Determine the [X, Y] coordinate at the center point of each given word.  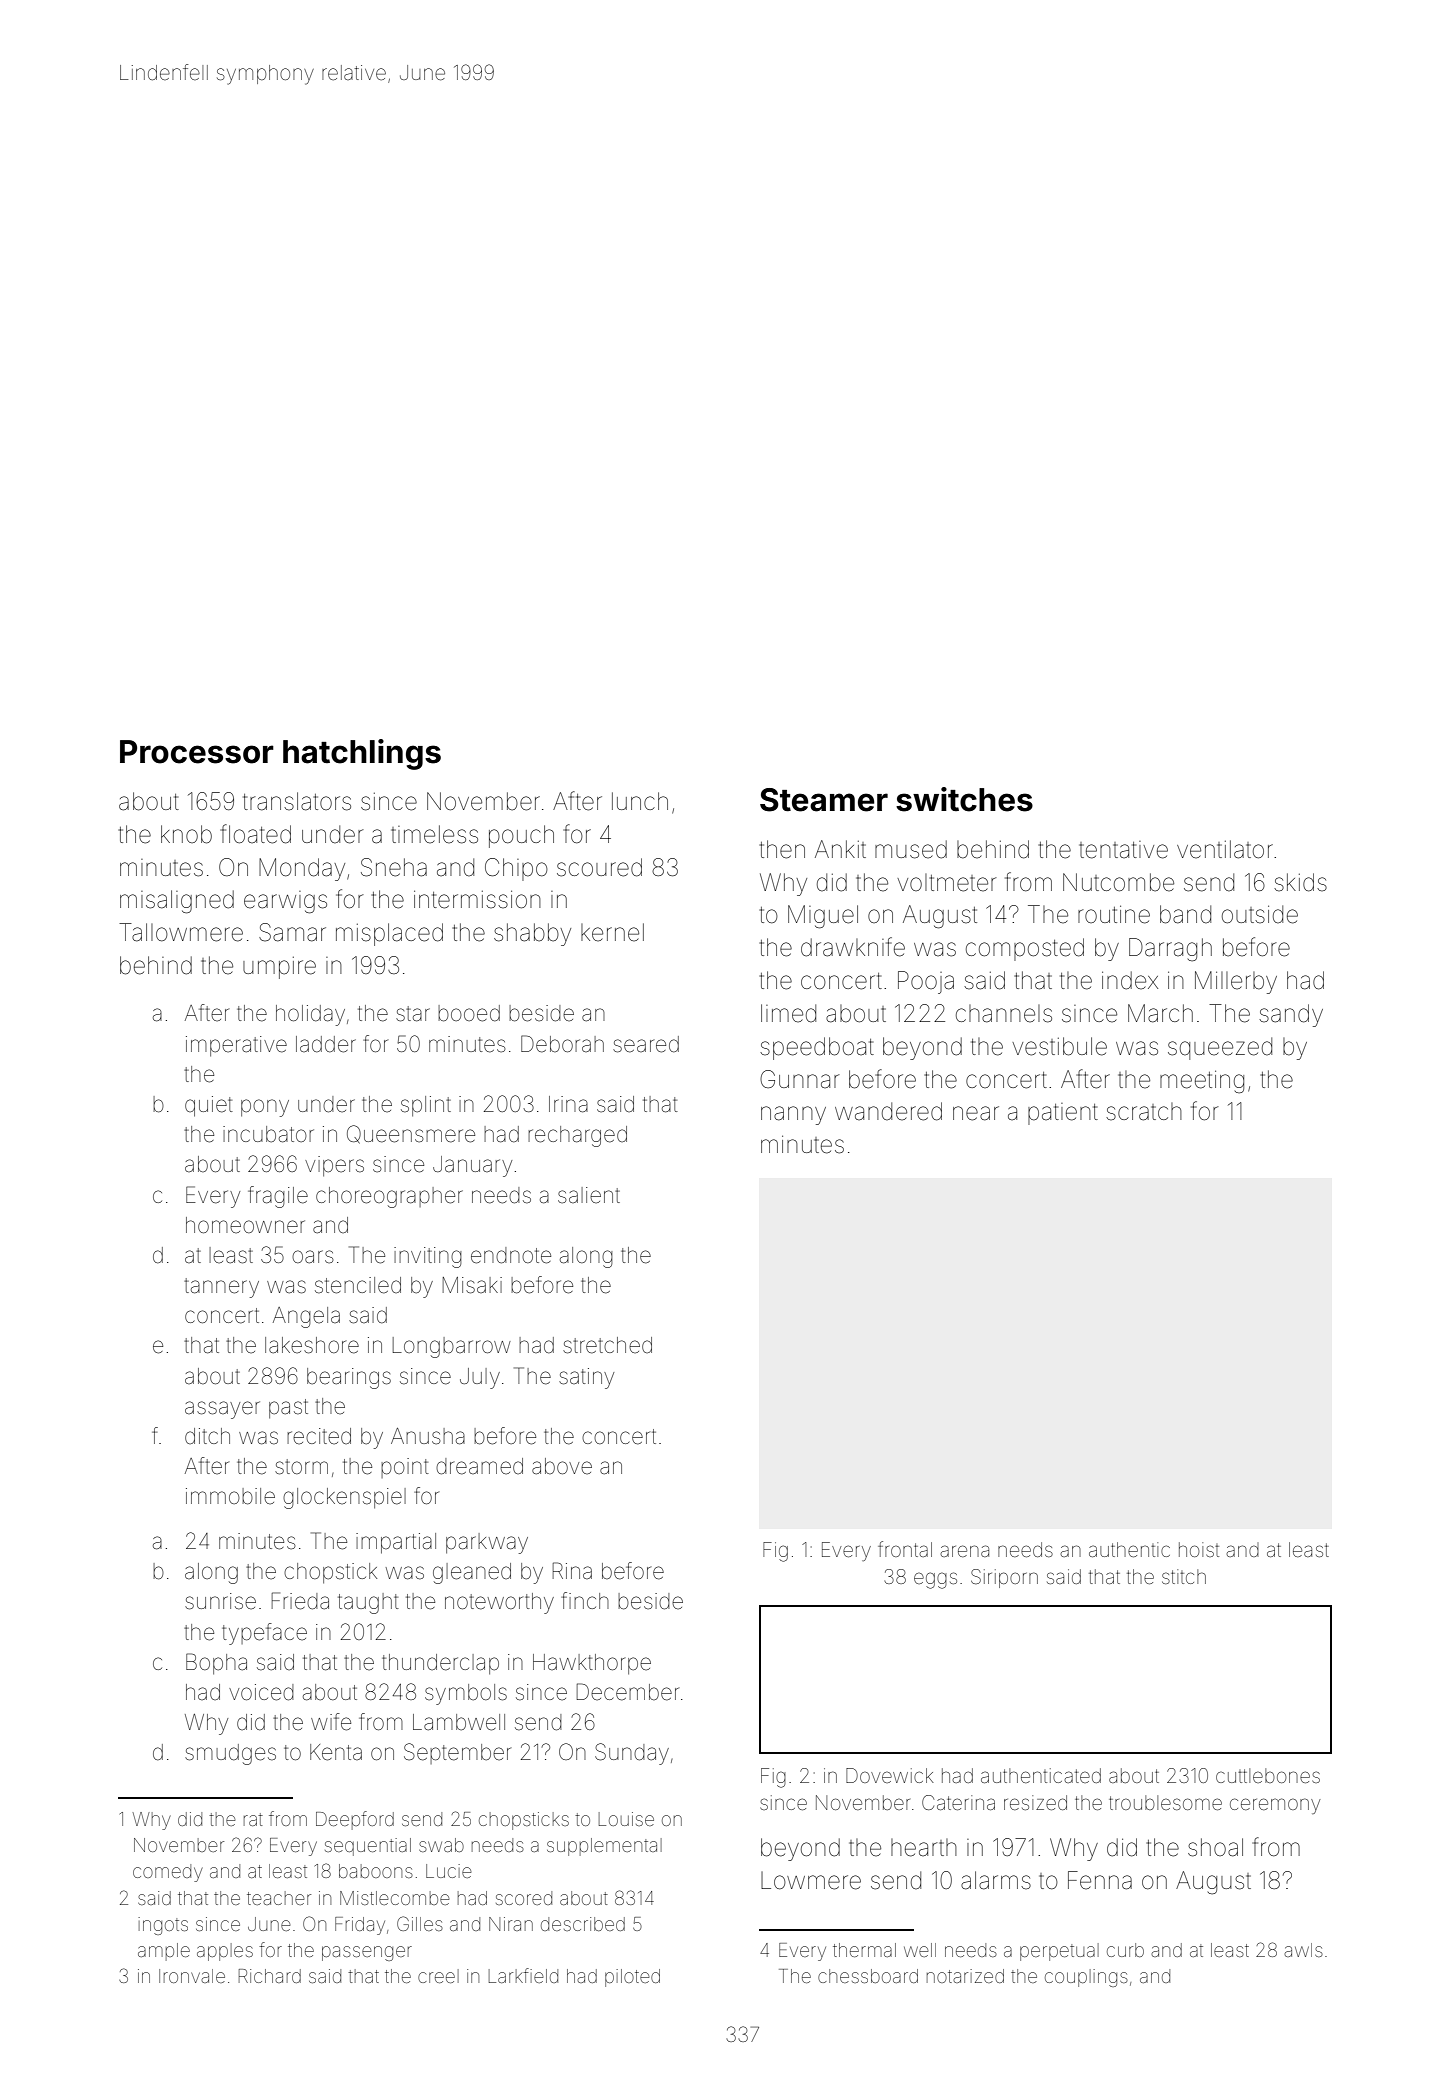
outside [1260, 914]
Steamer [824, 800]
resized [1035, 1802]
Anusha [428, 1436]
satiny [586, 1378]
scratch [1144, 1112]
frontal [905, 1549]
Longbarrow [452, 1347]
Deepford [355, 1820]
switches [964, 799]
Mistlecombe [394, 1898]
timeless [434, 834]
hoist [1199, 1549]
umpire [279, 968]
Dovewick [890, 1775]
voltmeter [947, 883]
